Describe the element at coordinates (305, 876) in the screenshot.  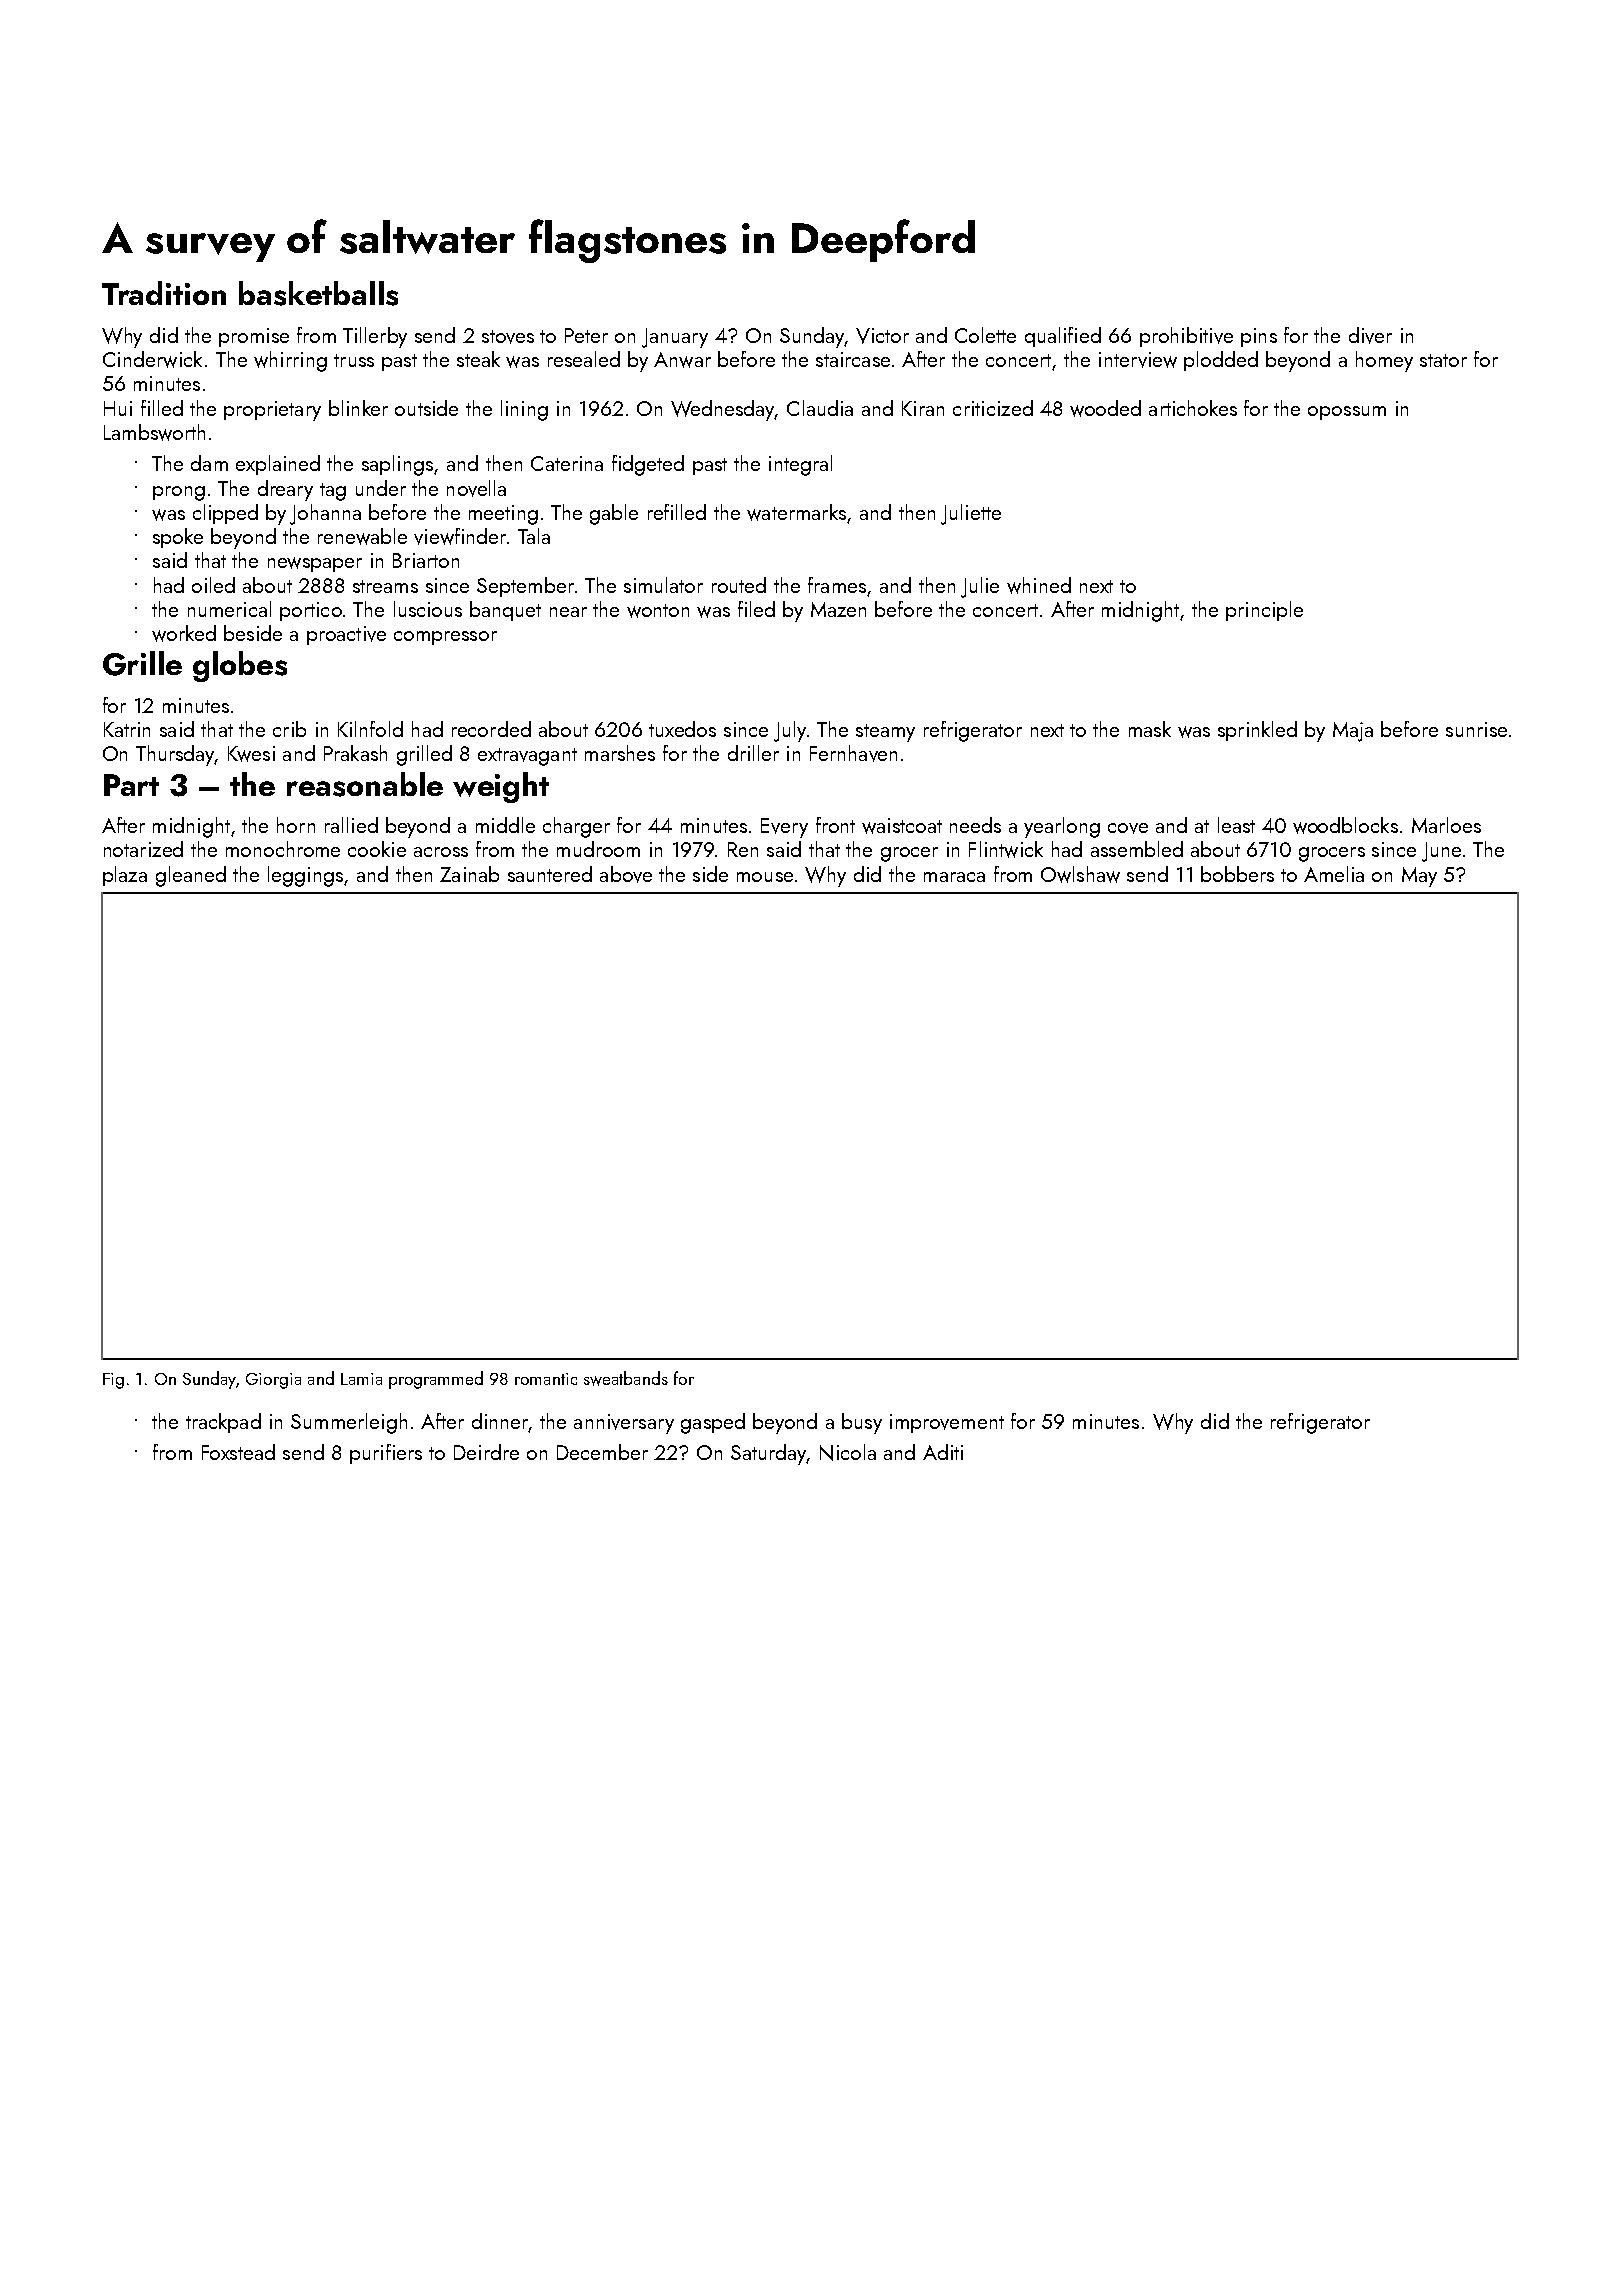
I see `leggings` at that location.
